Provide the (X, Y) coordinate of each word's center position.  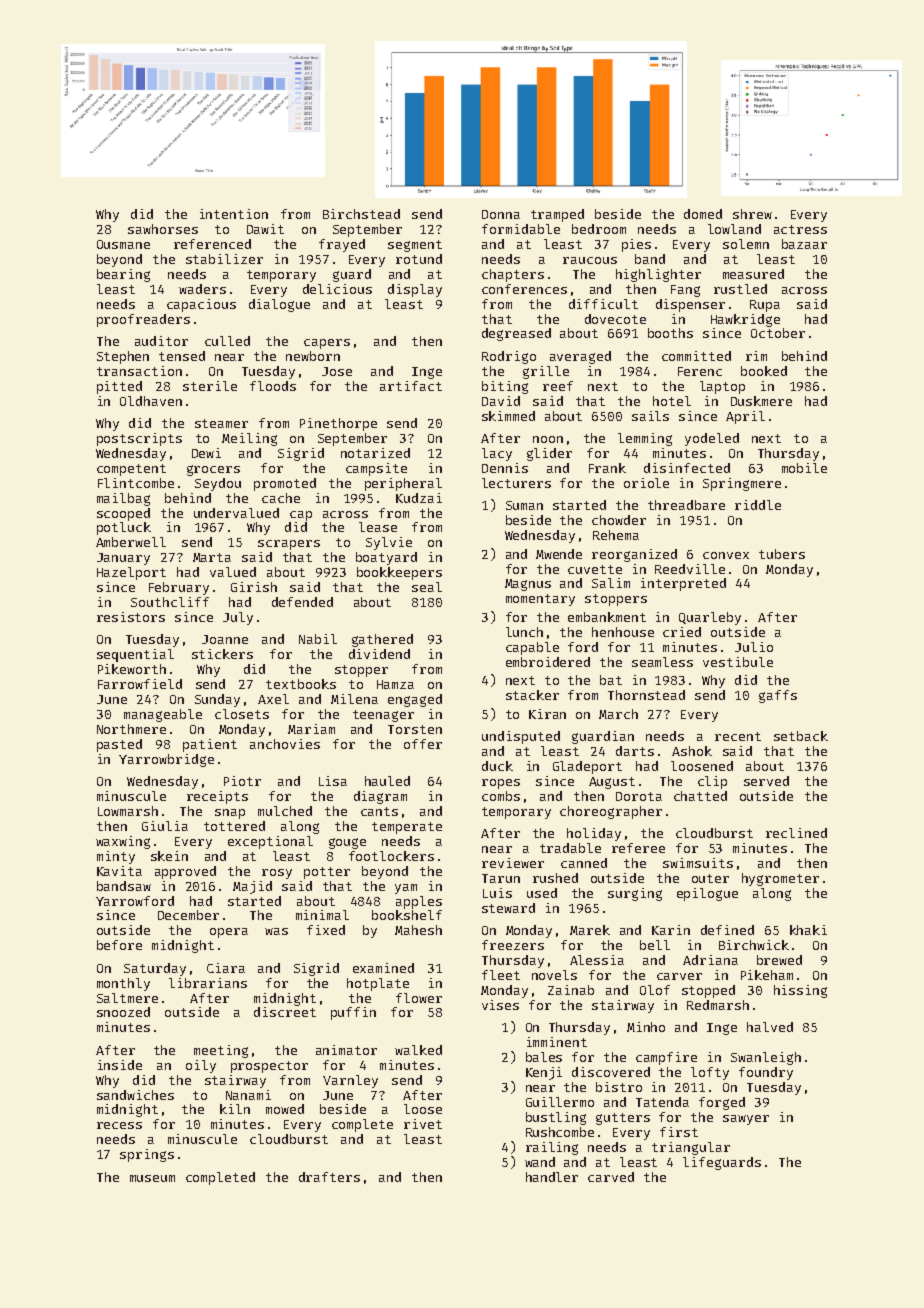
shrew (752, 214)
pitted (119, 387)
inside (120, 1065)
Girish (254, 587)
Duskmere (761, 401)
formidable (521, 229)
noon (548, 439)
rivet (423, 1124)
